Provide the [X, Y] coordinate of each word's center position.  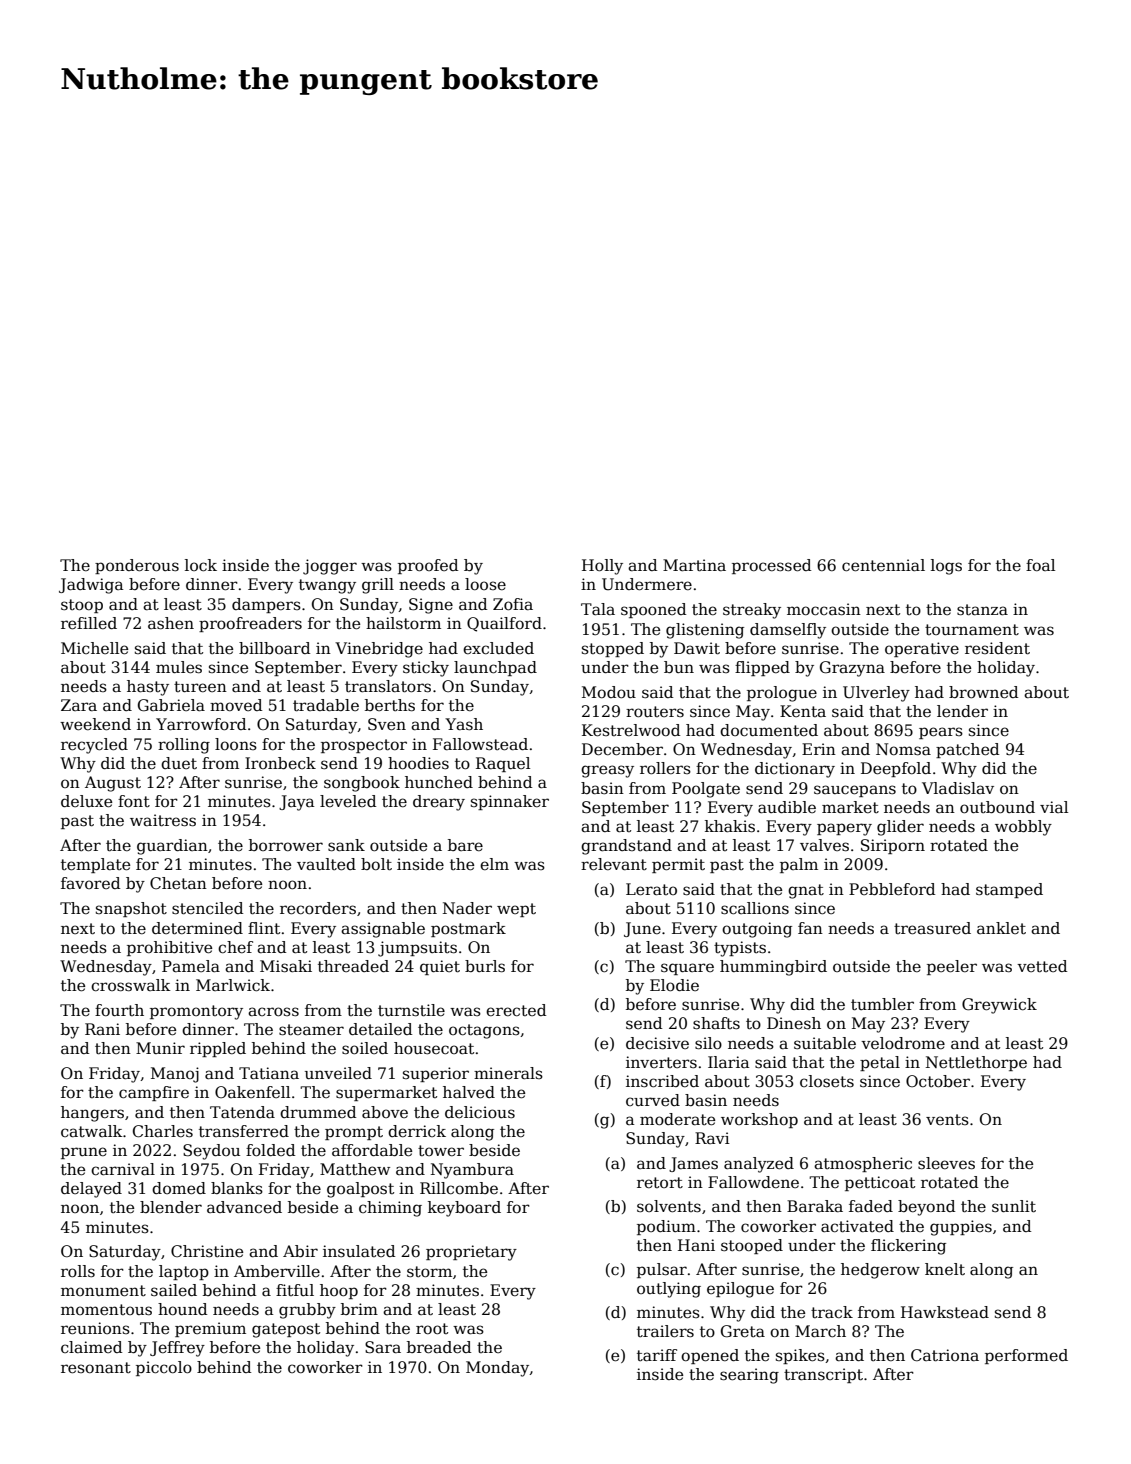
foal [1040, 565]
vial [1054, 807]
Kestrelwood [631, 730]
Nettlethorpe [976, 1063]
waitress [163, 820]
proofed [428, 566]
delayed [91, 1190]
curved [653, 1100]
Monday [498, 1369]
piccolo [164, 1368]
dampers [266, 605]
